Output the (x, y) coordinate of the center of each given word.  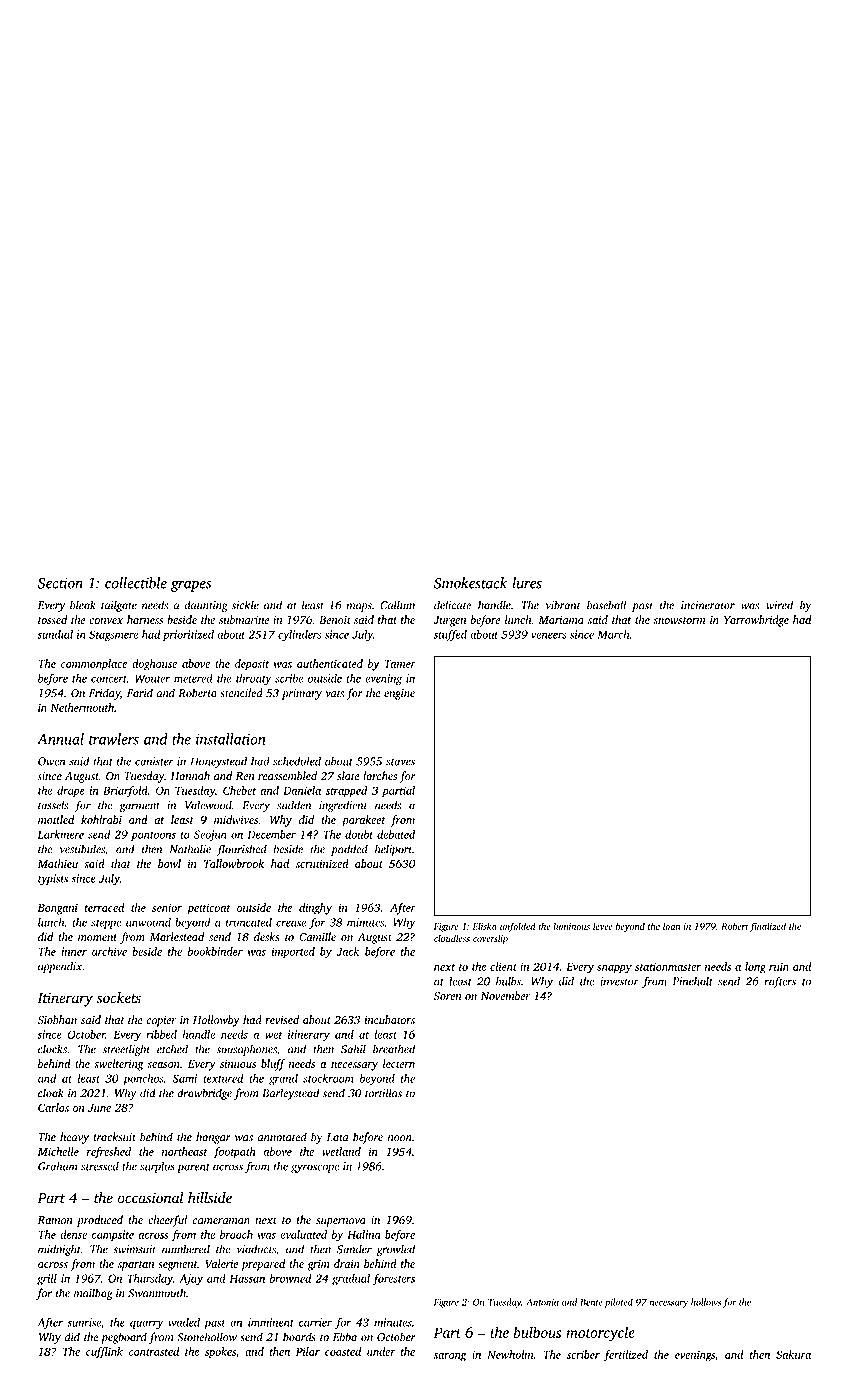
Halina (364, 1234)
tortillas (383, 1093)
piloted (619, 1303)
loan (671, 926)
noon (400, 1138)
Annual (60, 739)
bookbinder (215, 951)
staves (400, 762)
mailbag (93, 1294)
